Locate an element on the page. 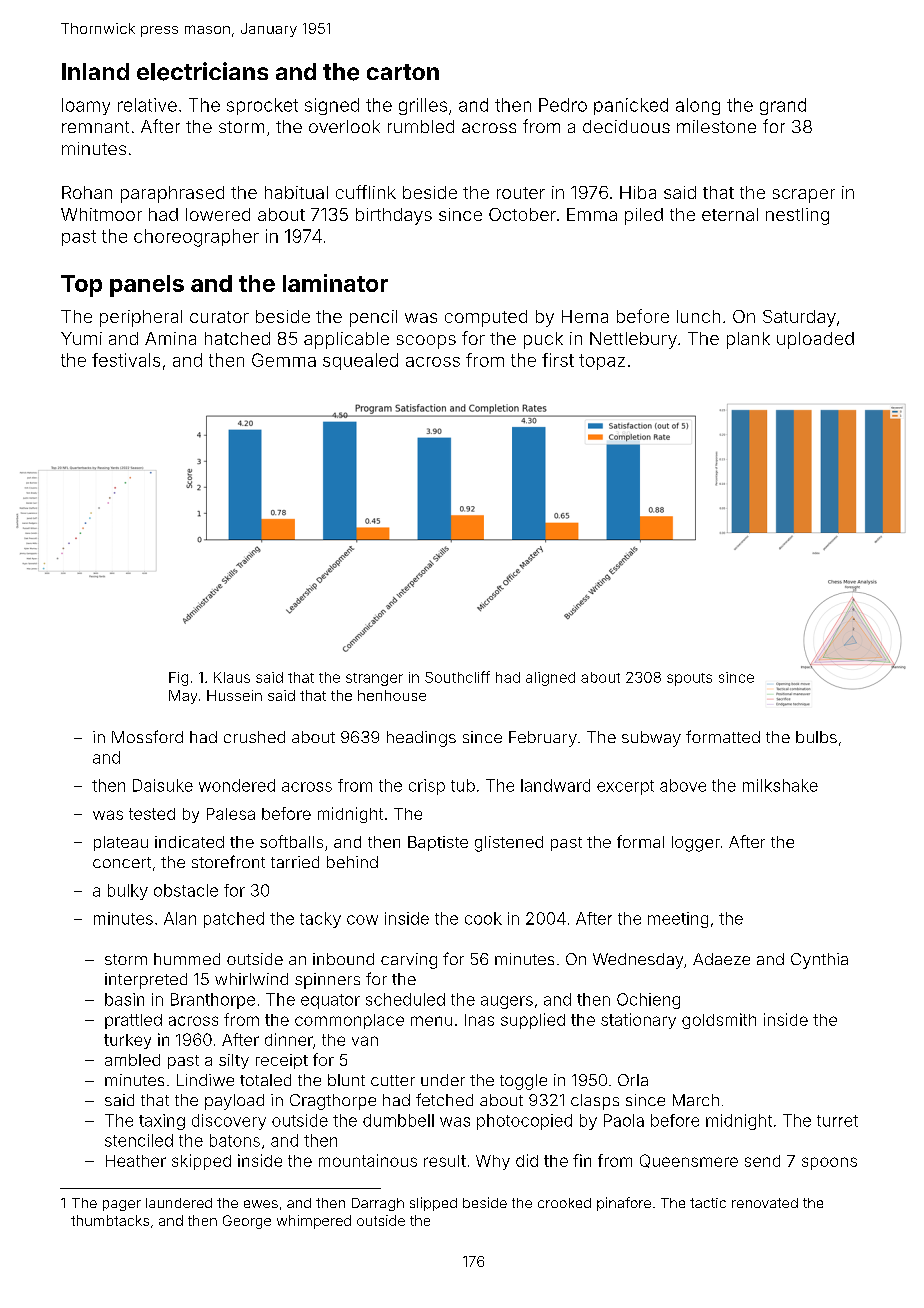  ambled is located at coordinates (132, 1060).
